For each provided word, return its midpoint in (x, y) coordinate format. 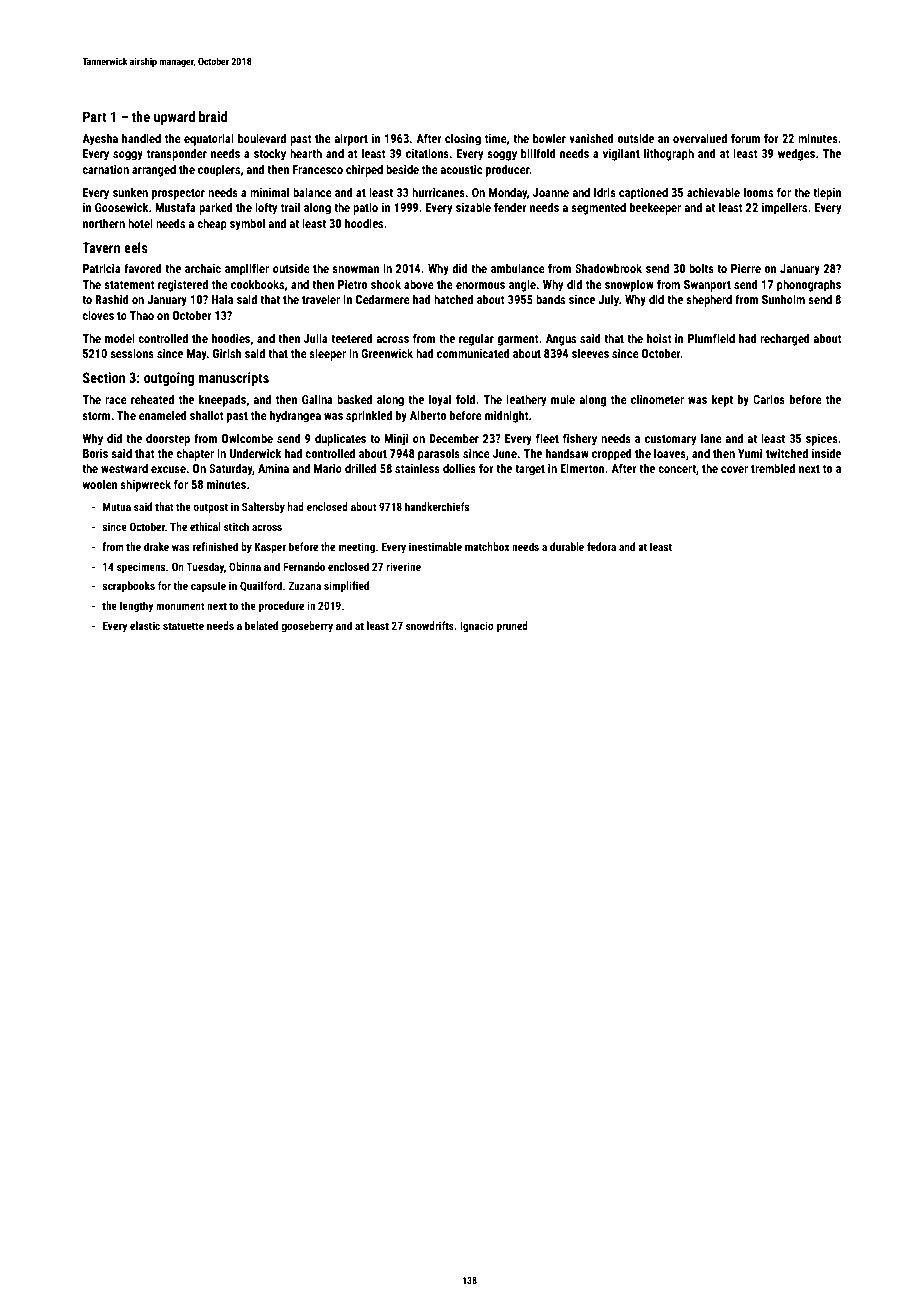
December (454, 438)
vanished (591, 138)
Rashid (112, 299)
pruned (512, 627)
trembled (773, 468)
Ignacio (477, 627)
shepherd (709, 300)
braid (213, 116)
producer (508, 170)
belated (261, 625)
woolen (99, 484)
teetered (352, 338)
